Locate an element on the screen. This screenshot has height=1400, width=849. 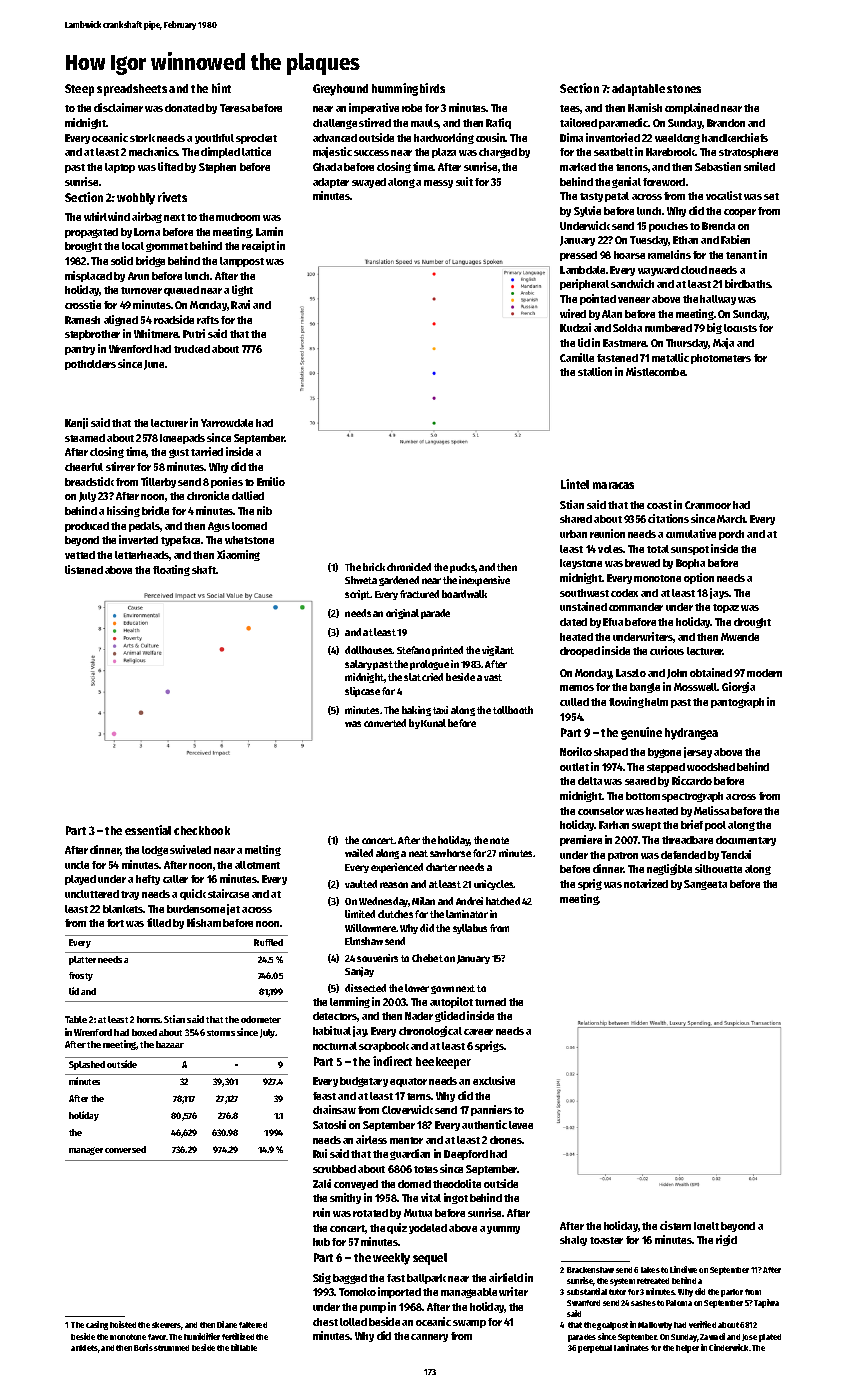
swiveled is located at coordinates (190, 849).
